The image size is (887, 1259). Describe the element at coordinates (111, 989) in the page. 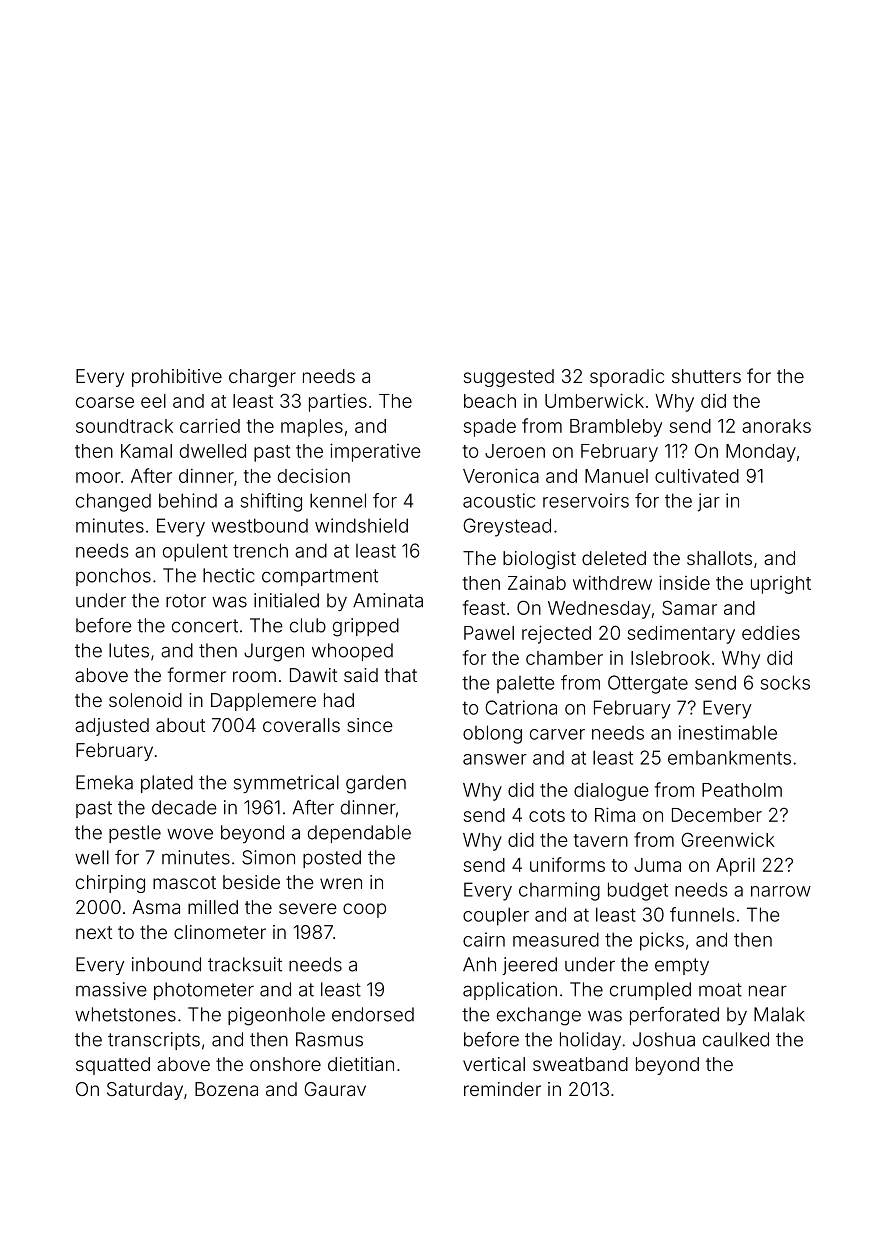

I see `massive` at that location.
